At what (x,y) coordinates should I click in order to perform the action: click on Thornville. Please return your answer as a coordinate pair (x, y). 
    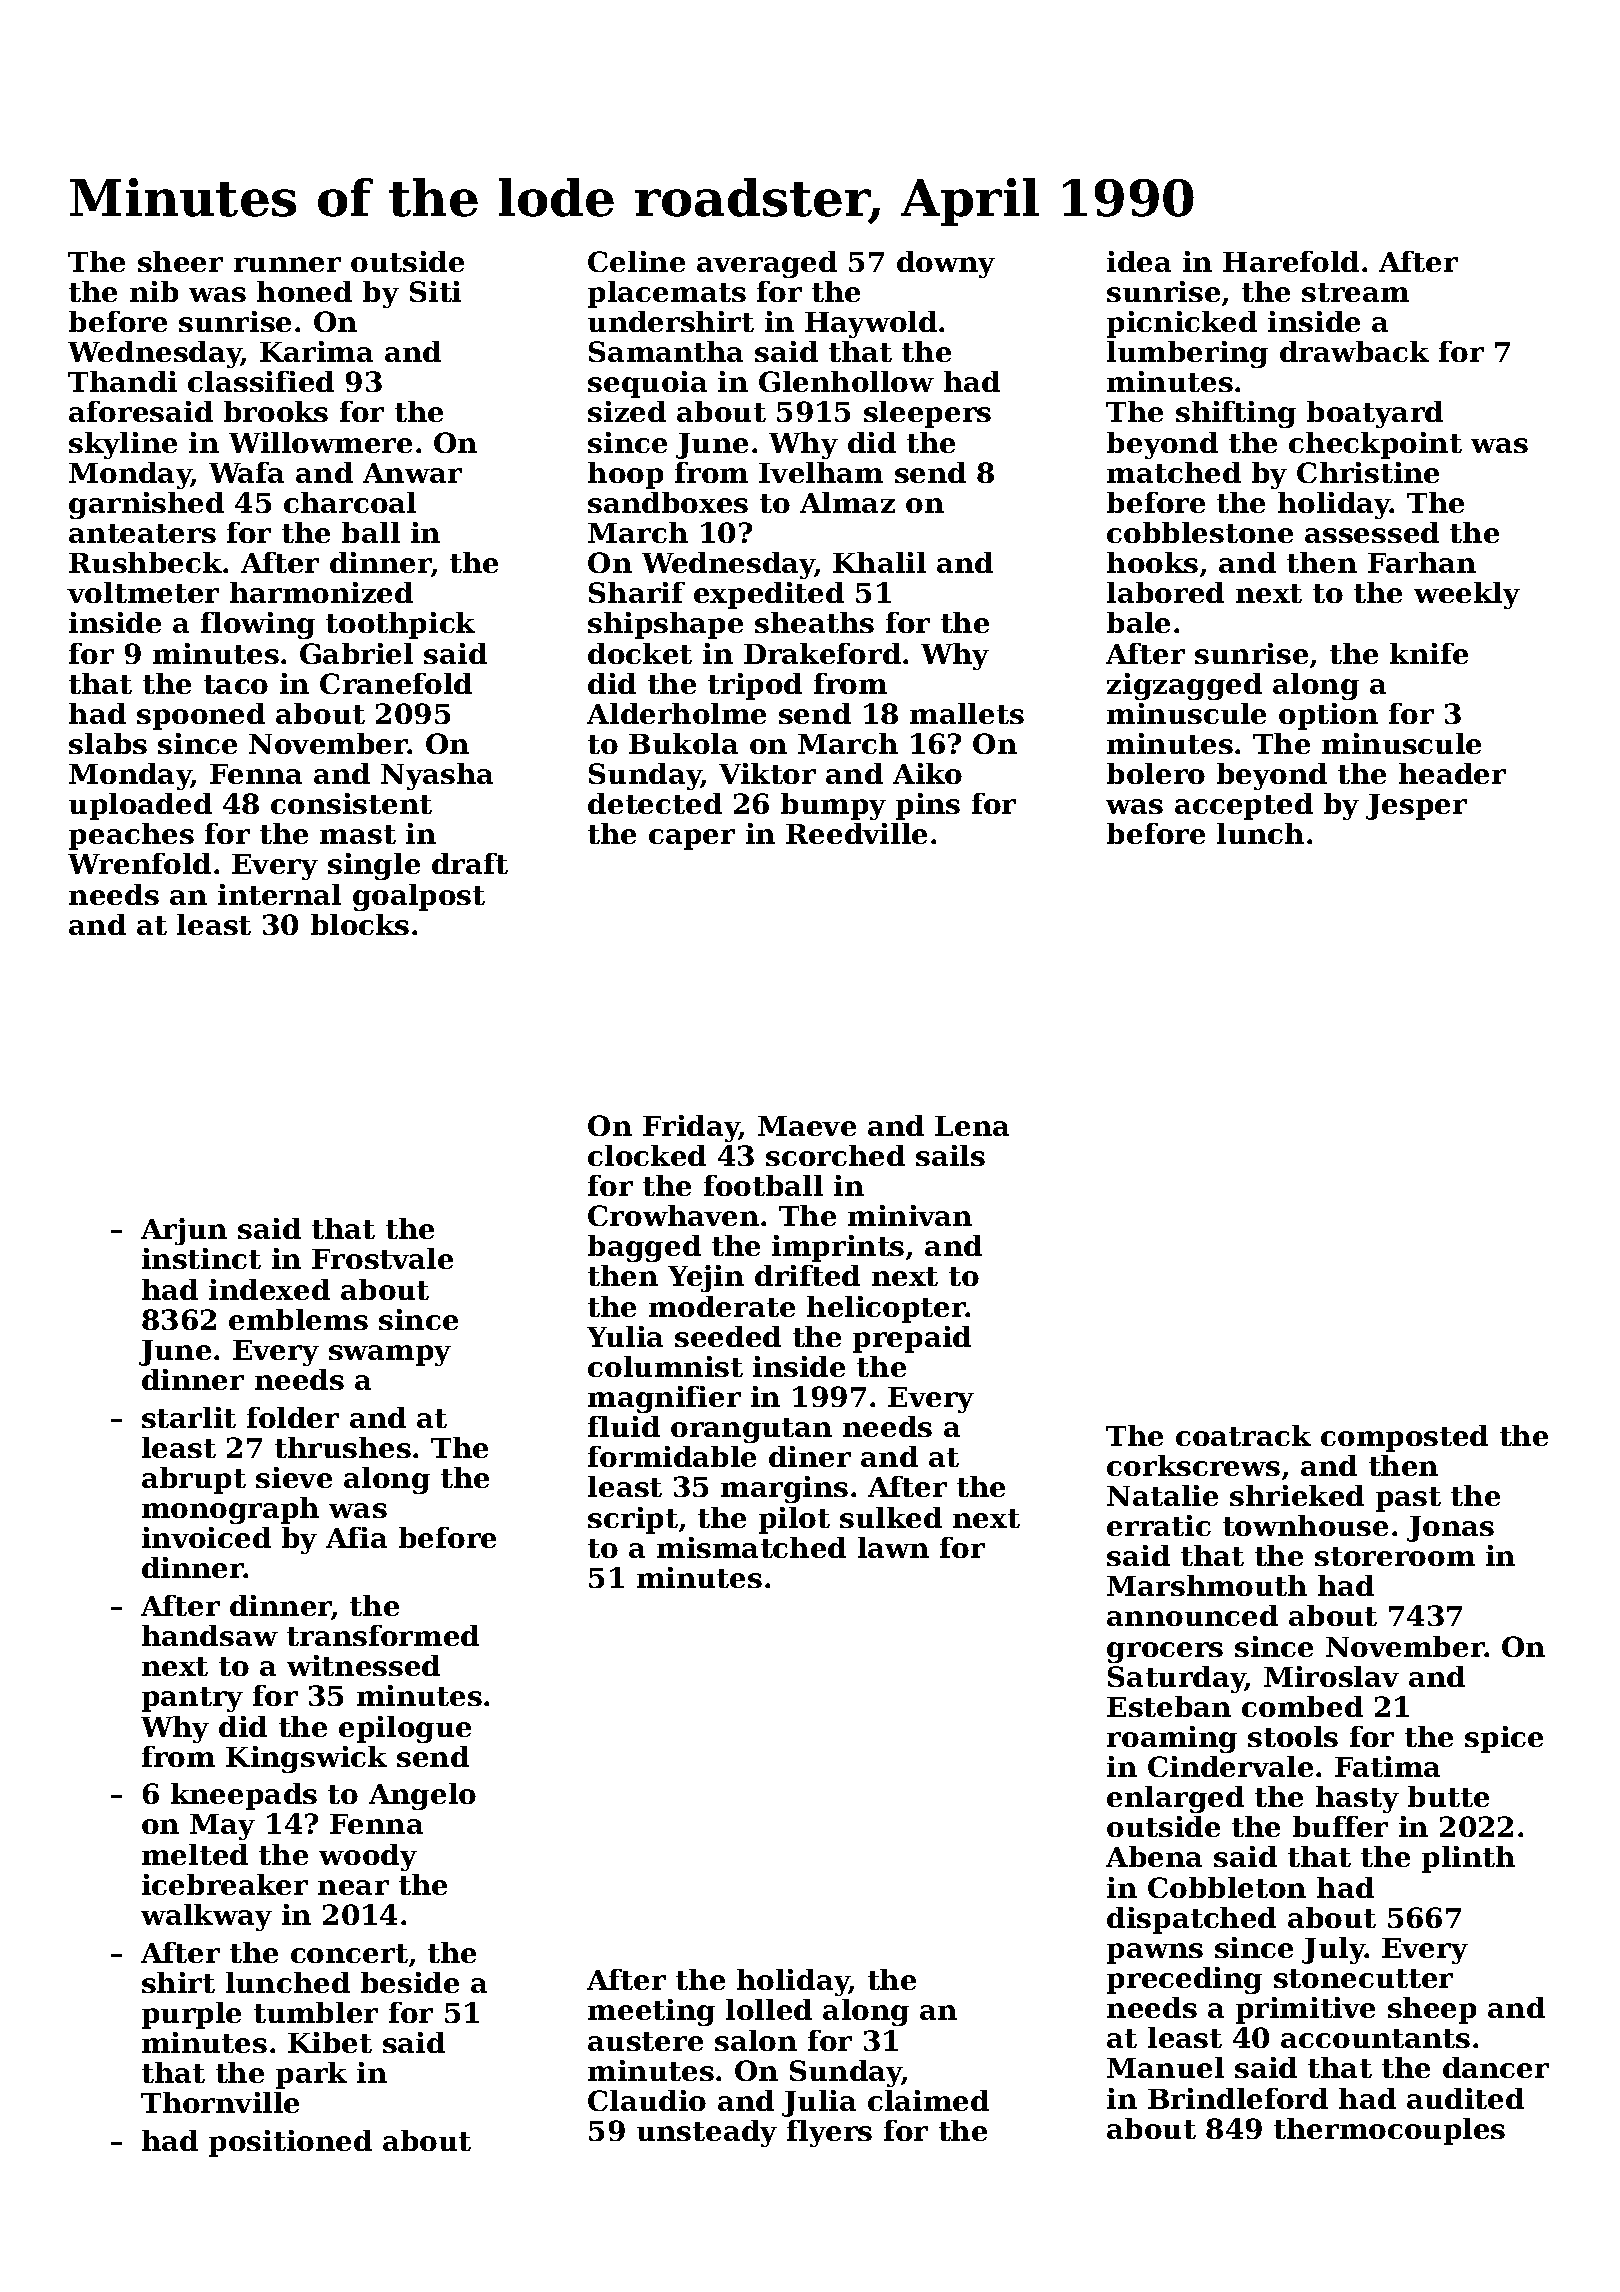
    Looking at the image, I should click on (220, 2102).
